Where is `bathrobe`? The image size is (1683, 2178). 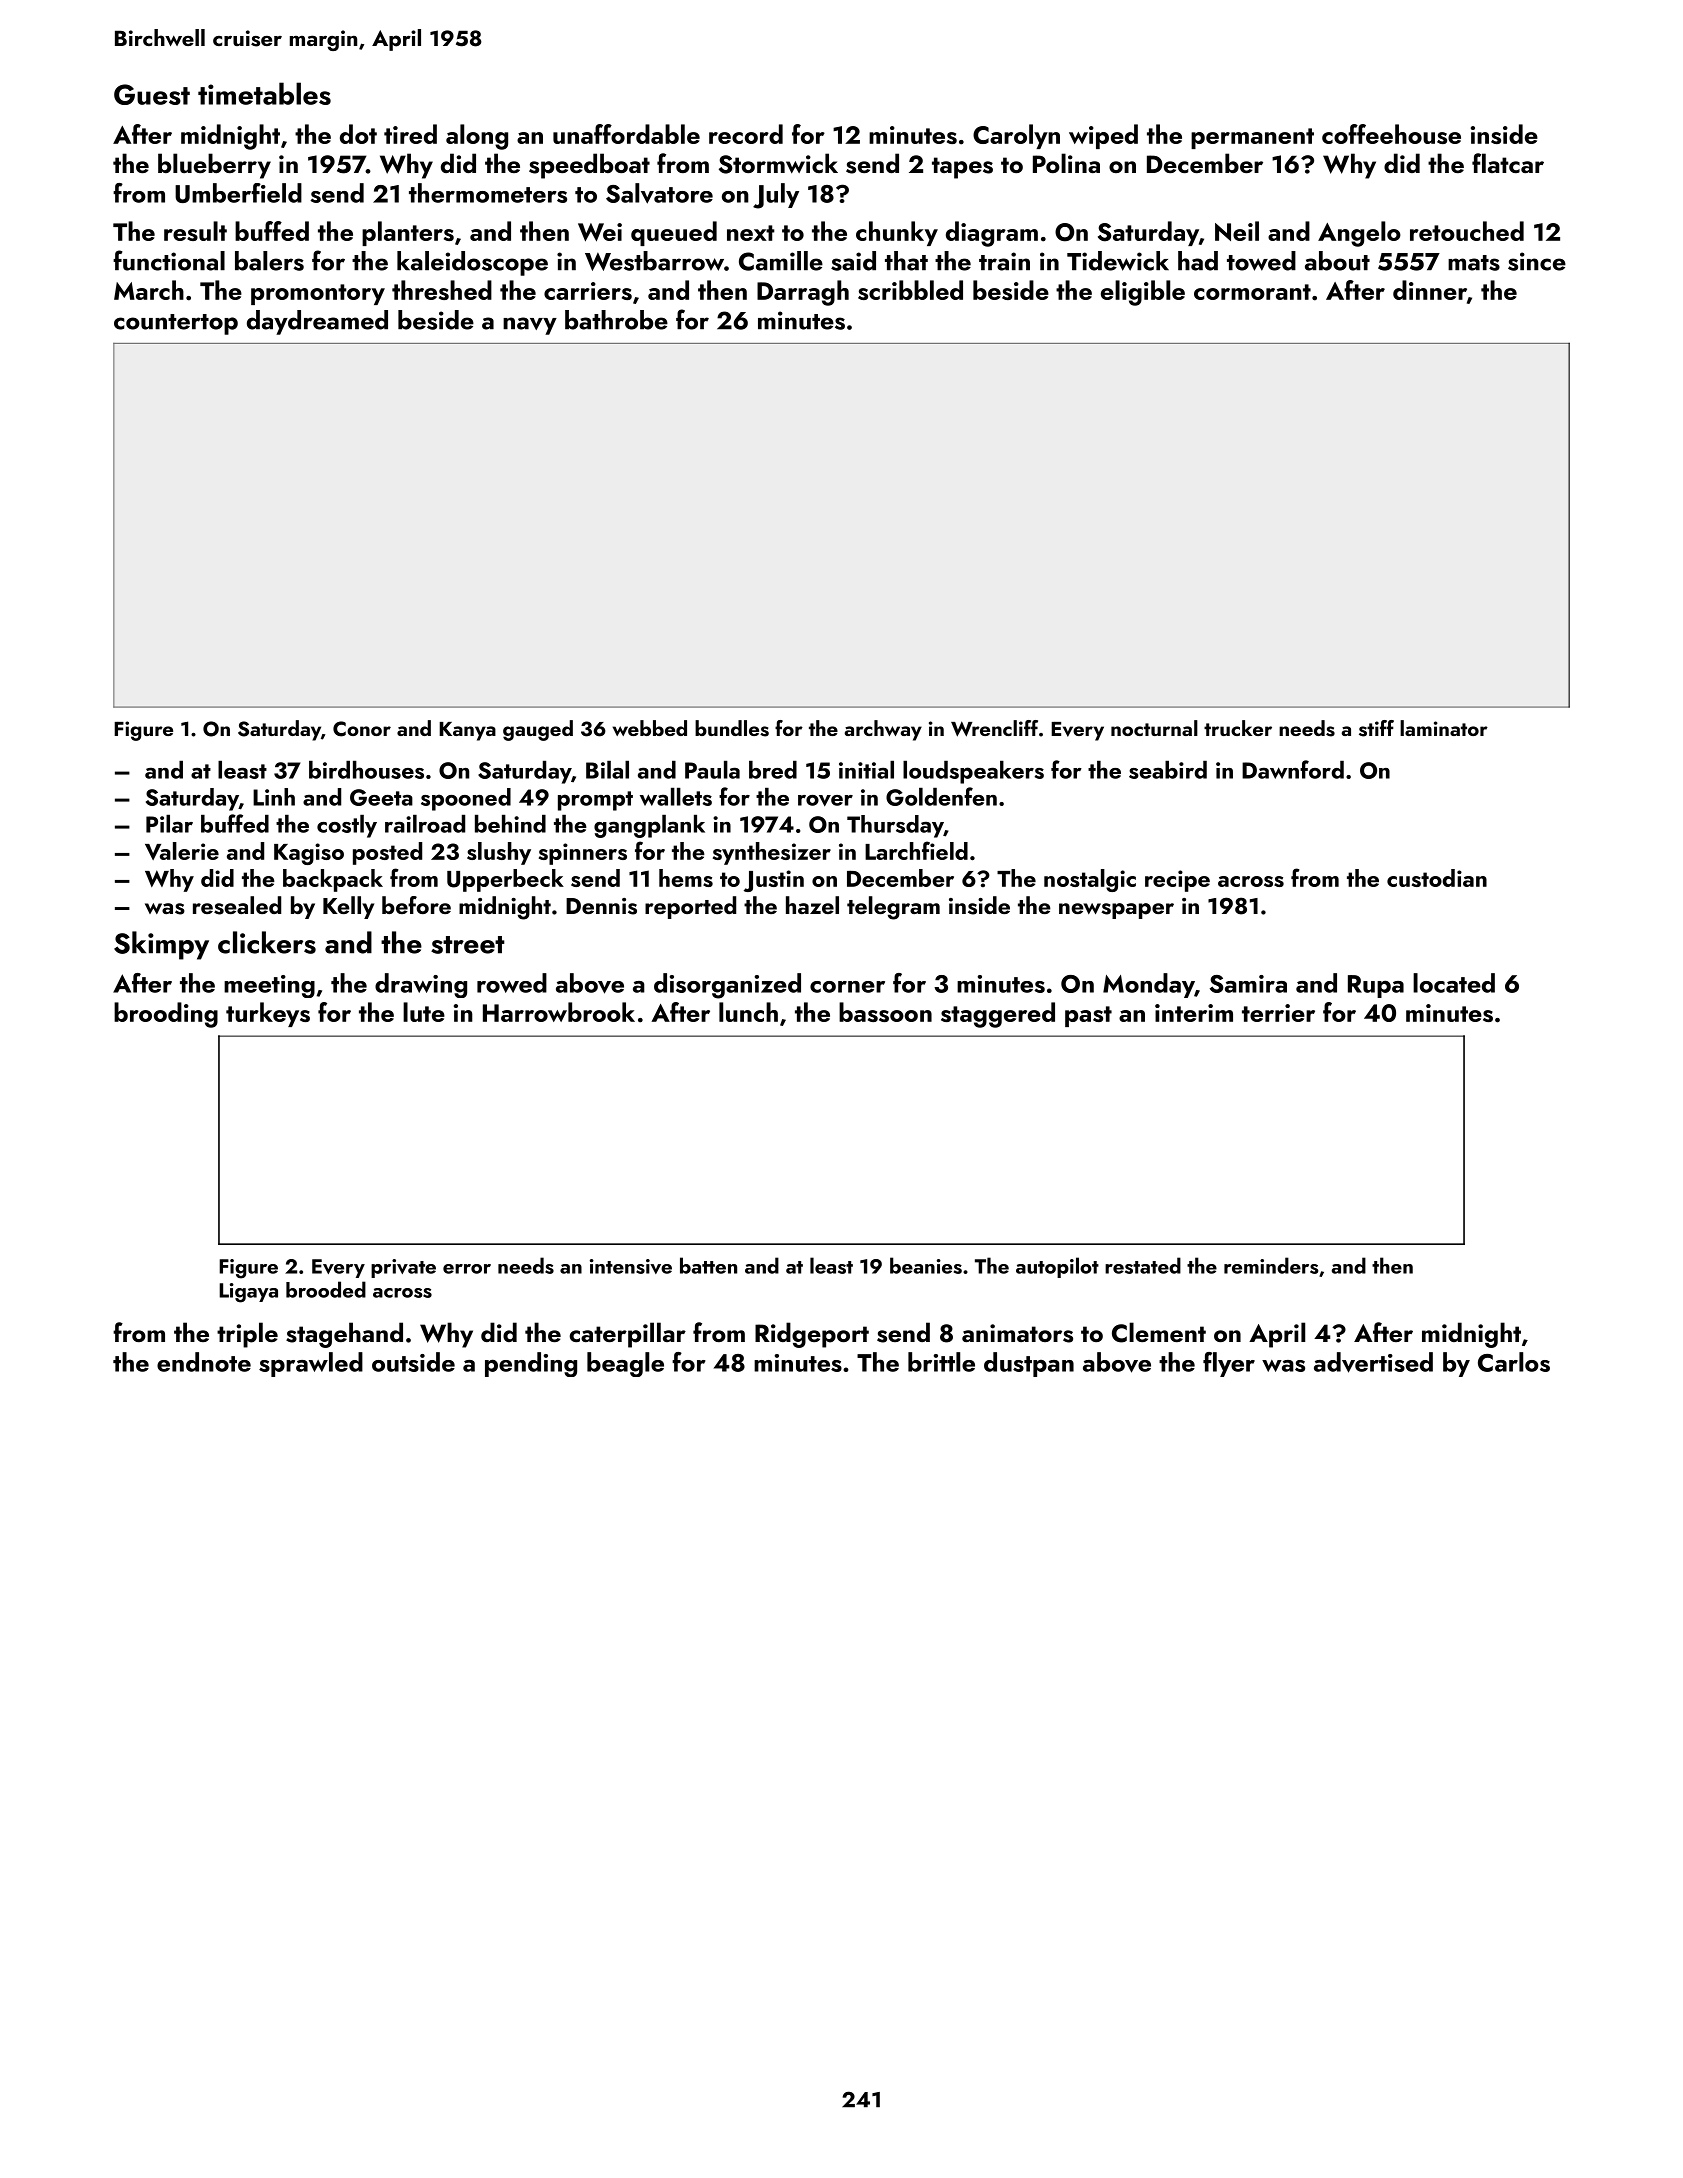
bathrobe is located at coordinates (616, 320).
